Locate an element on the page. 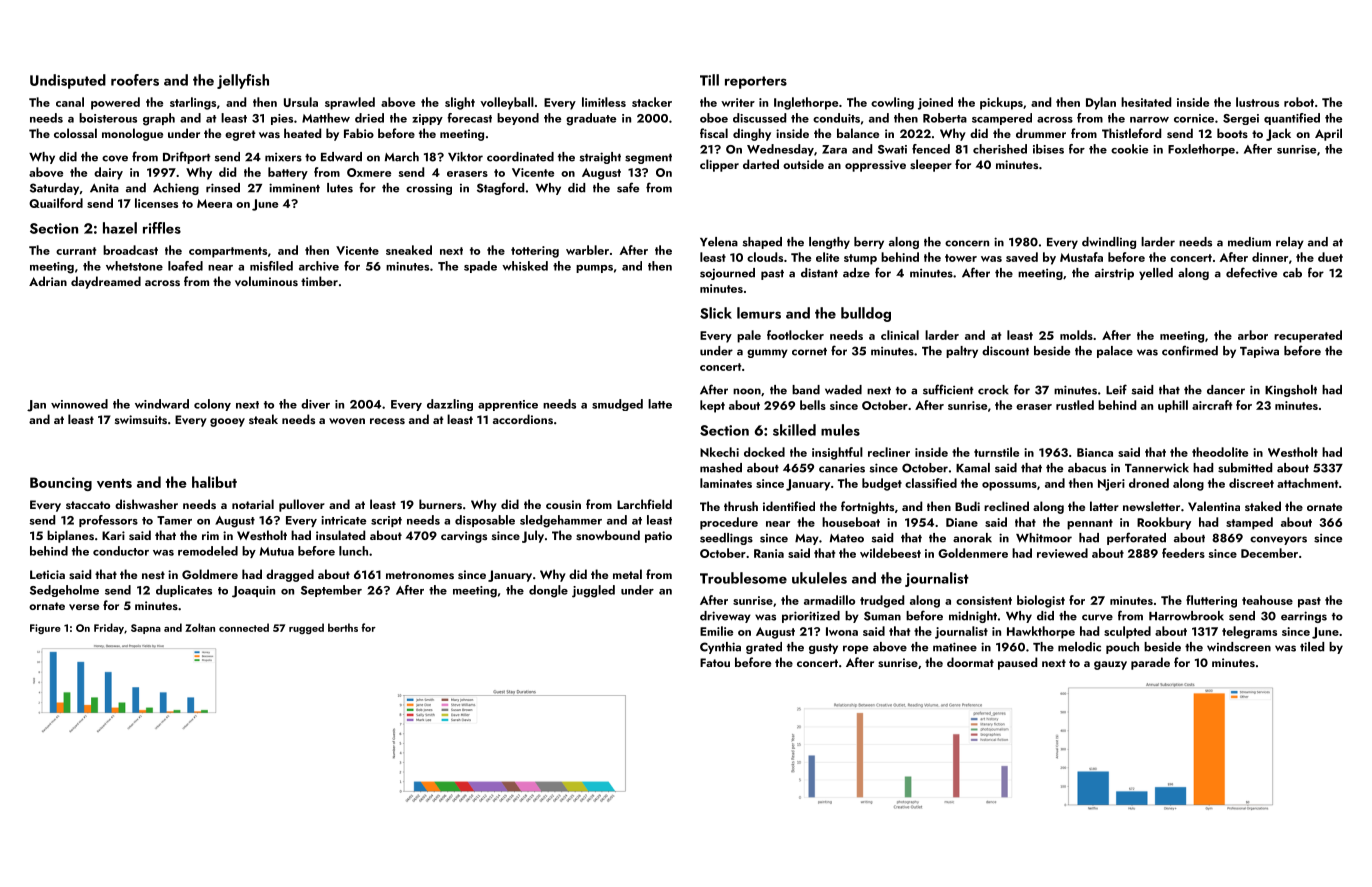 This page has width=1372, height=887. sufficient is located at coordinates (948, 389).
